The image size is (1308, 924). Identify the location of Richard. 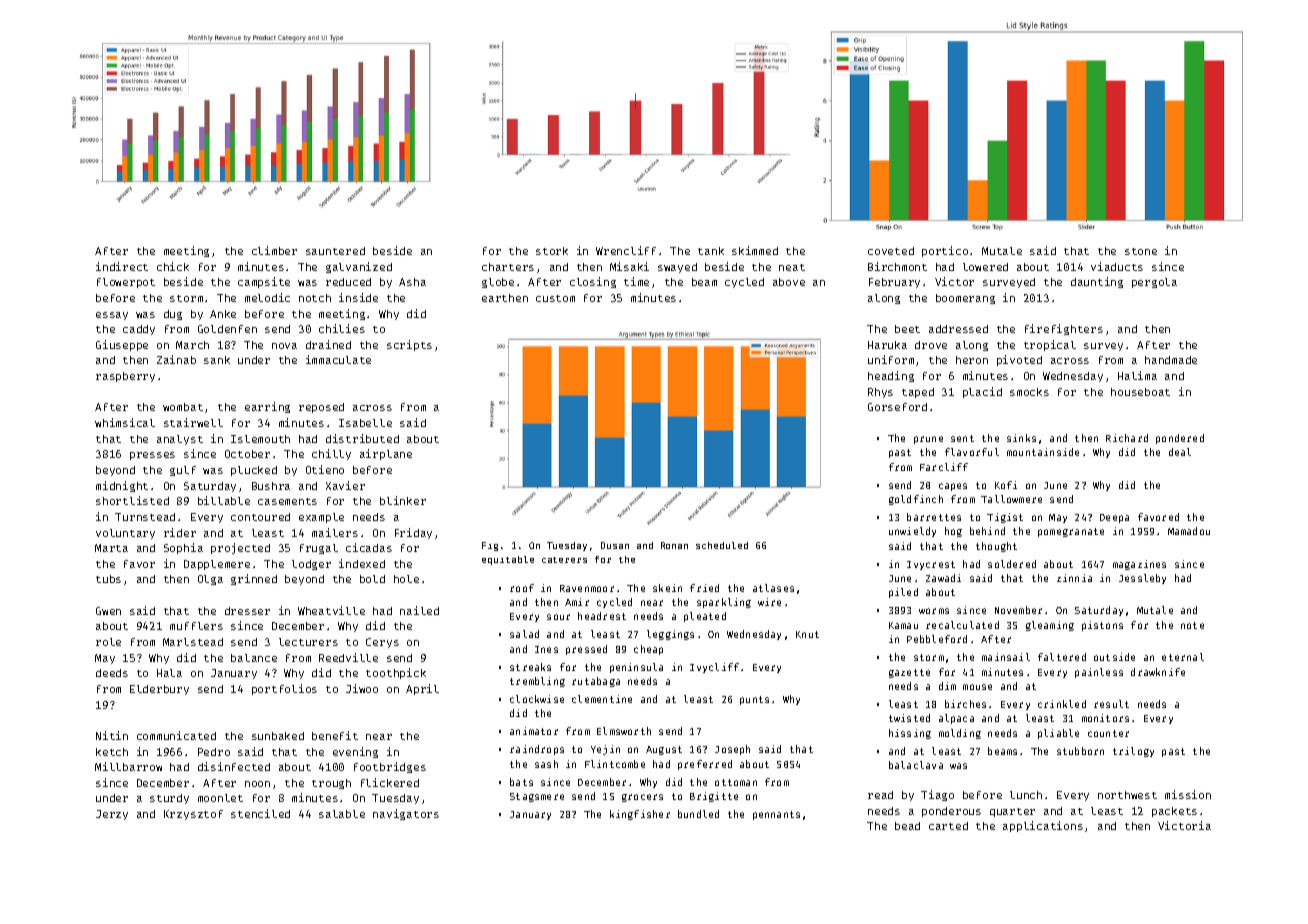
(1127, 438).
